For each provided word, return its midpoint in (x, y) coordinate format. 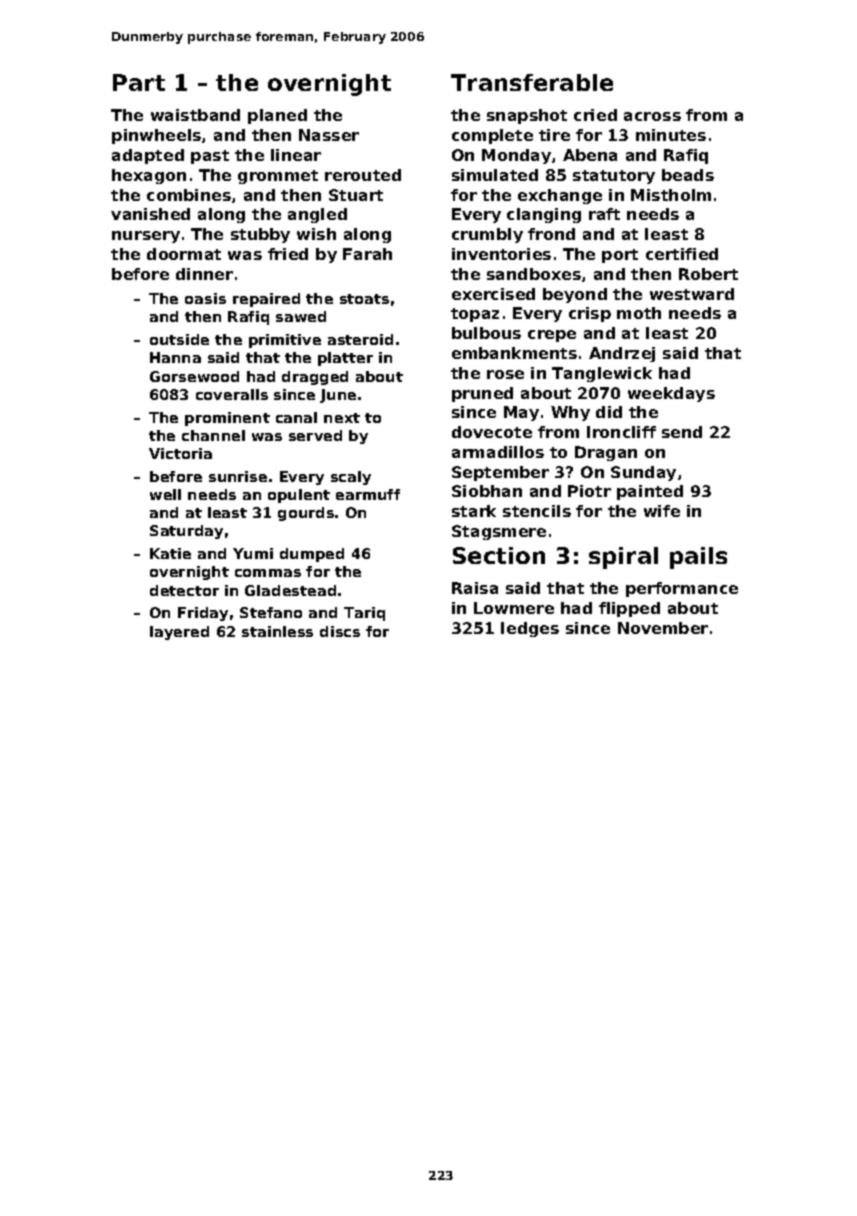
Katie (170, 553)
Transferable (532, 82)
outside (179, 339)
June (338, 396)
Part (139, 82)
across (652, 116)
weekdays (671, 394)
